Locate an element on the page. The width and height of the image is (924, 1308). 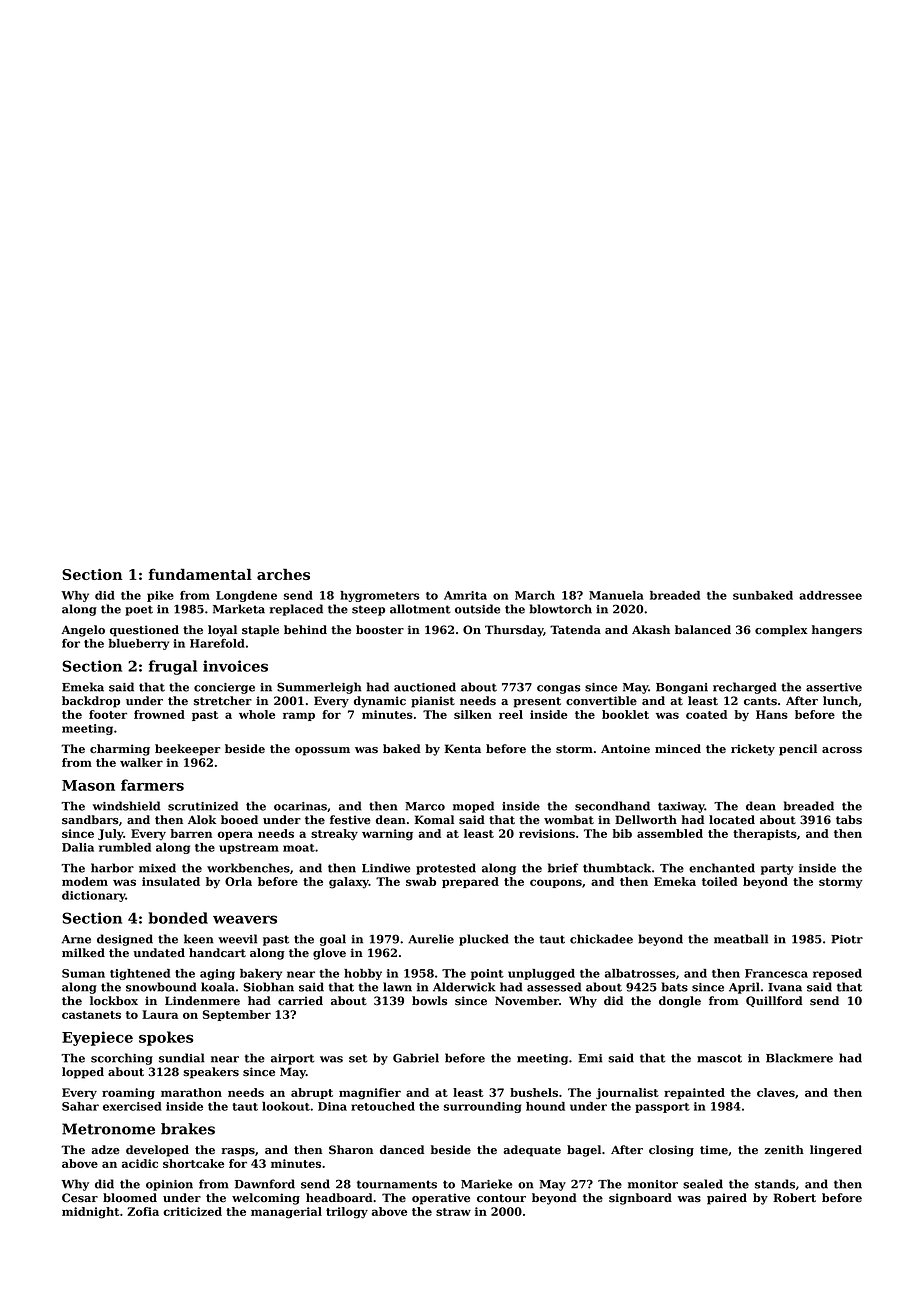
goal is located at coordinates (333, 940).
